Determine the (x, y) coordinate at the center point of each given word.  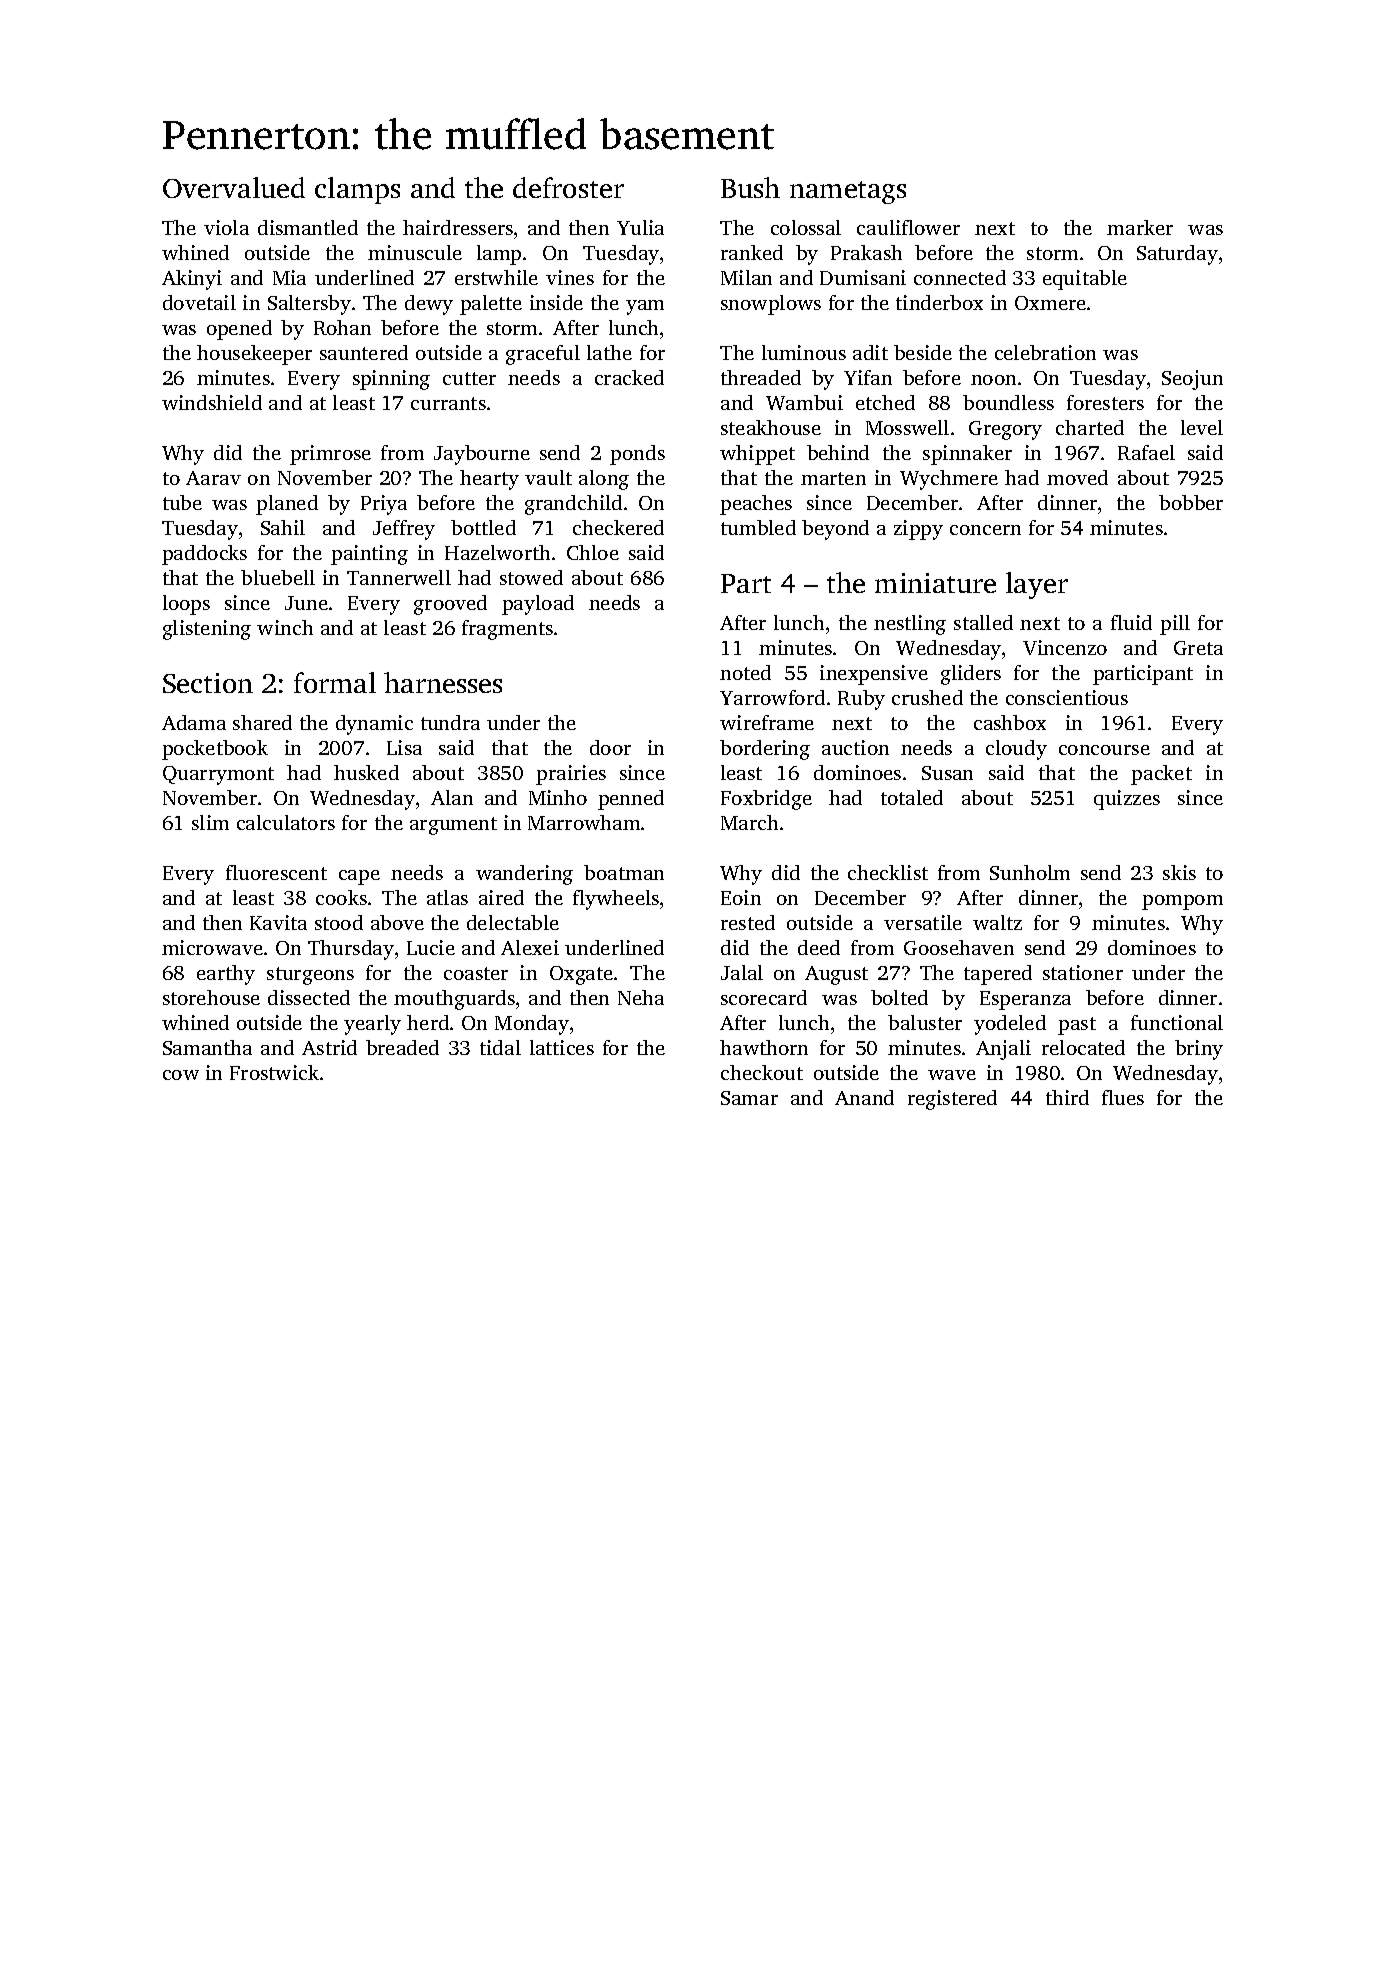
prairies (571, 775)
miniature (935, 583)
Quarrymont (218, 775)
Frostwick (274, 1072)
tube (182, 502)
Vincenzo (1065, 647)
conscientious (1067, 697)
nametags (848, 192)
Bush (750, 187)
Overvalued (234, 187)
